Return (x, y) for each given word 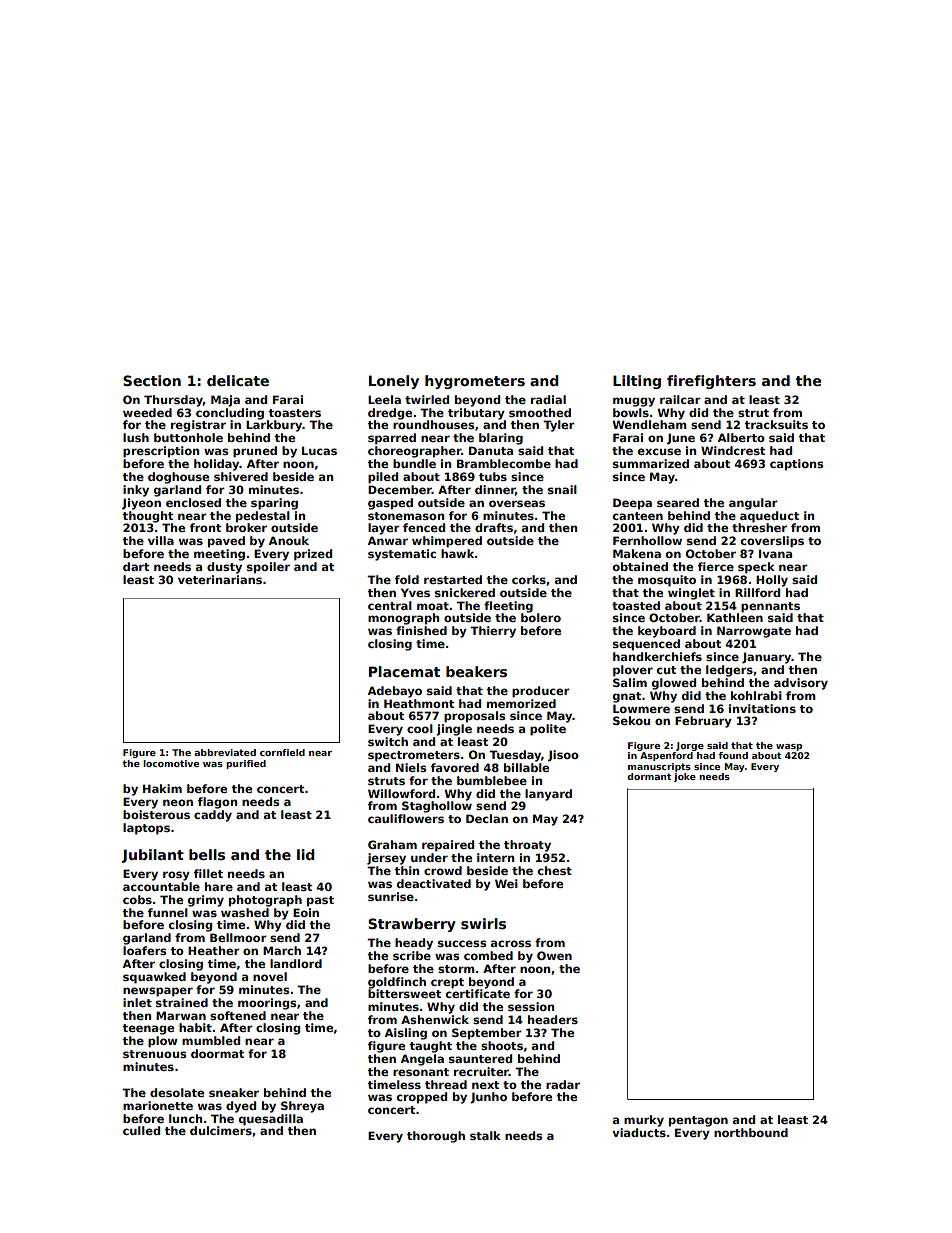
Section (152, 380)
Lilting (637, 382)
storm (456, 969)
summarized (651, 463)
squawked (154, 978)
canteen (638, 516)
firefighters (711, 382)
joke (685, 777)
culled (141, 1130)
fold (407, 579)
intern (495, 857)
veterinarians (220, 579)
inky (136, 491)
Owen (554, 955)
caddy (213, 816)
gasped (390, 504)
